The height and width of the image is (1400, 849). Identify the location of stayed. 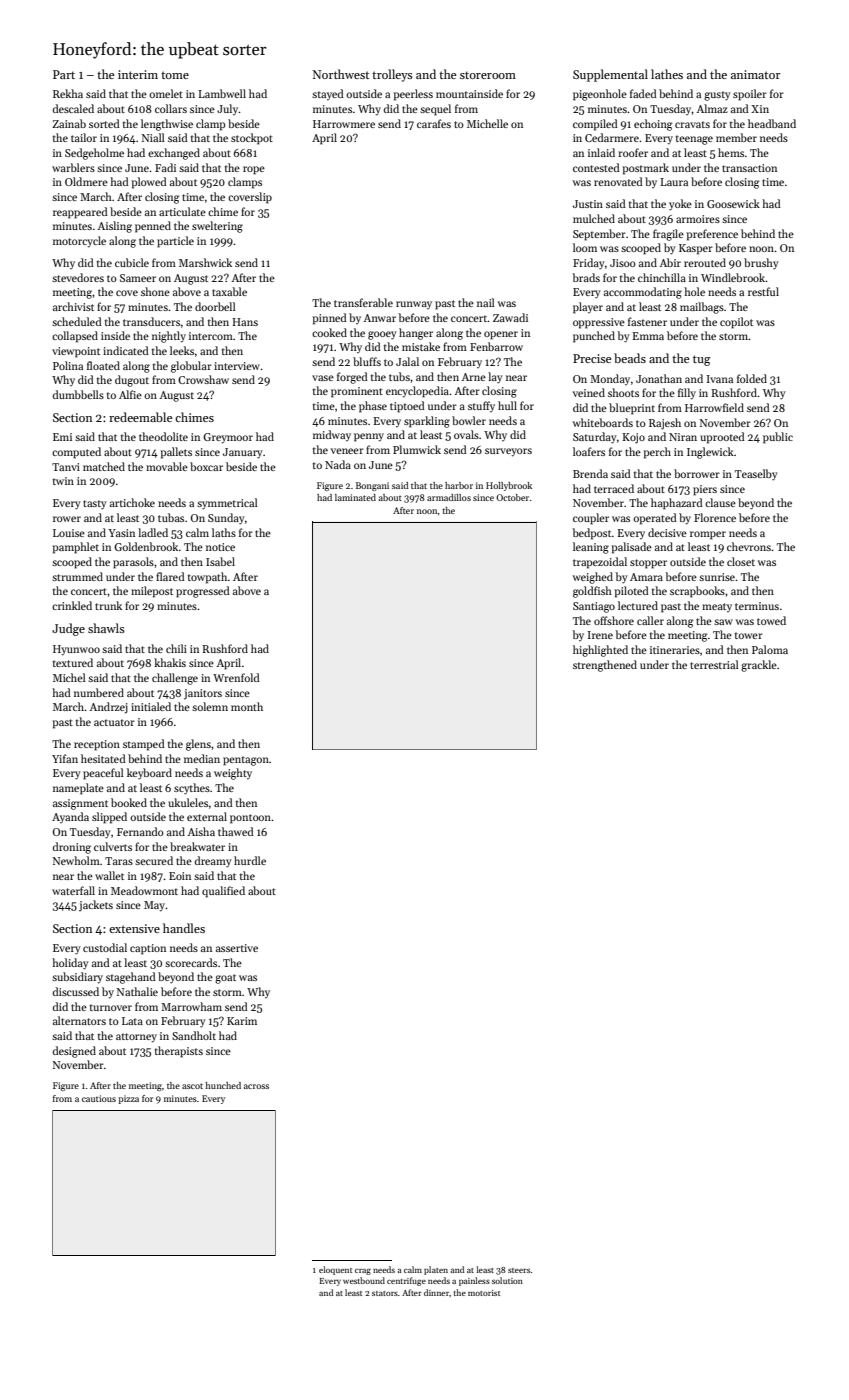
(328, 94).
